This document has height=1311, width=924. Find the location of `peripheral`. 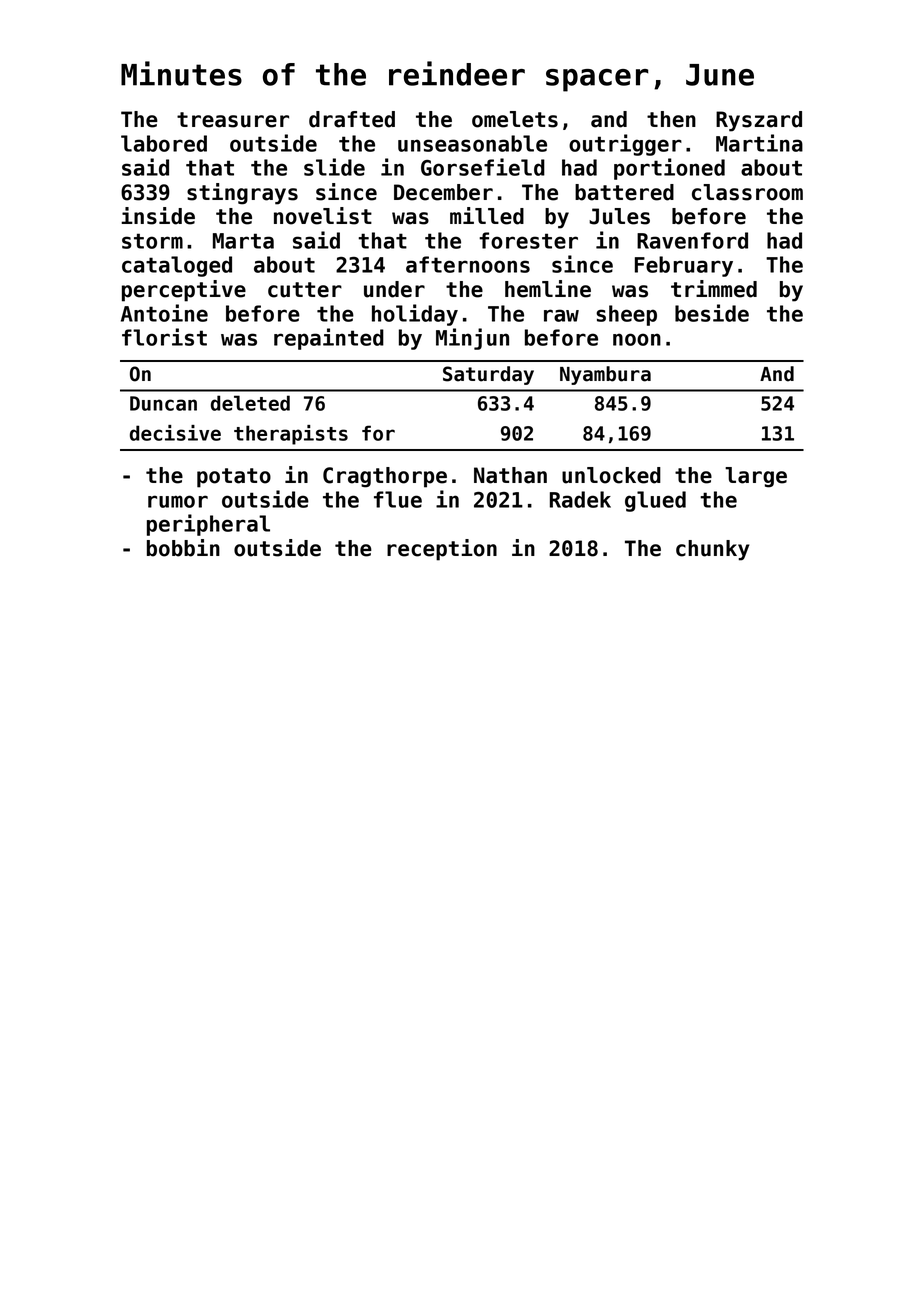

peripheral is located at coordinates (208, 525).
